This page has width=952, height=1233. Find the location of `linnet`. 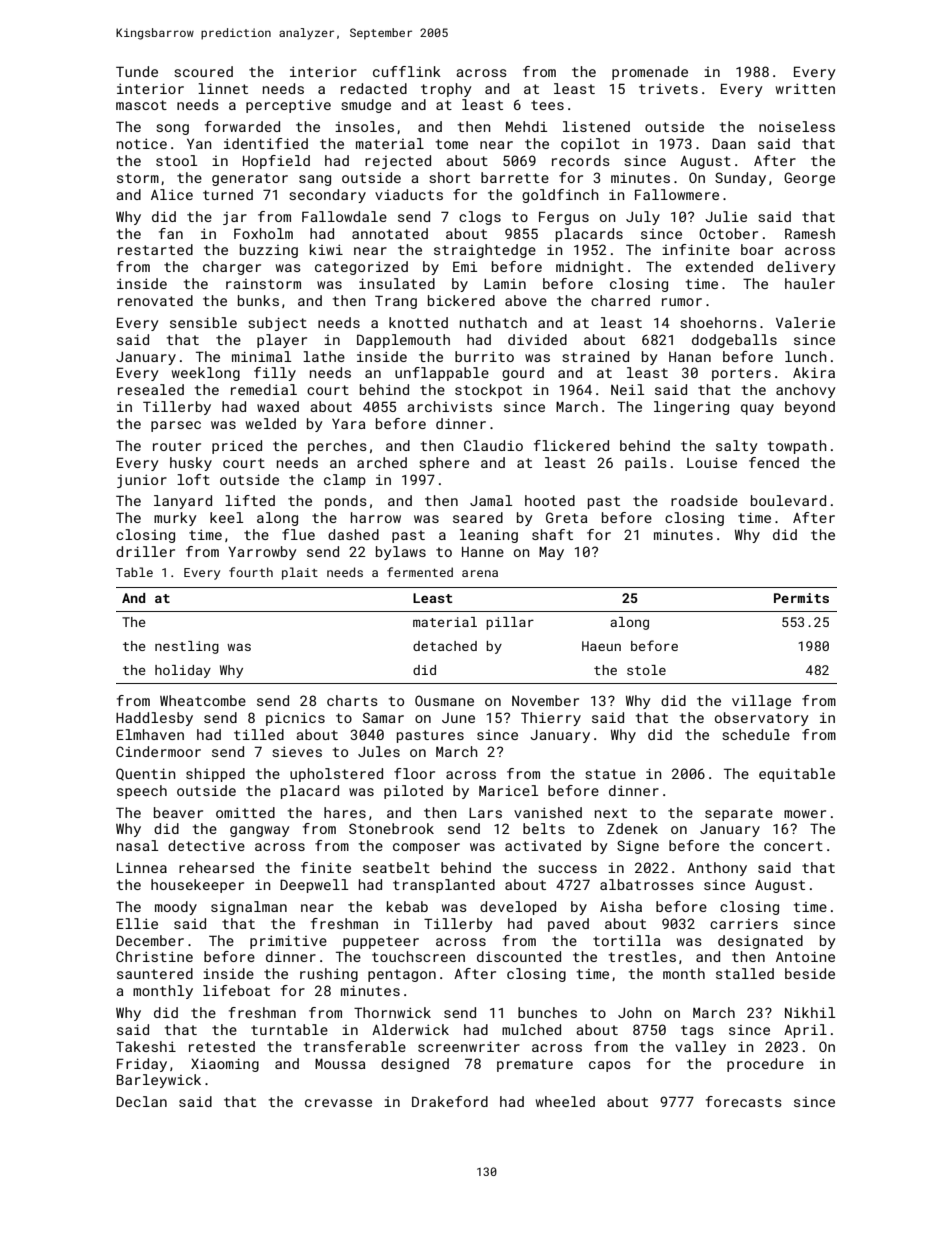

linnet is located at coordinates (223, 88).
